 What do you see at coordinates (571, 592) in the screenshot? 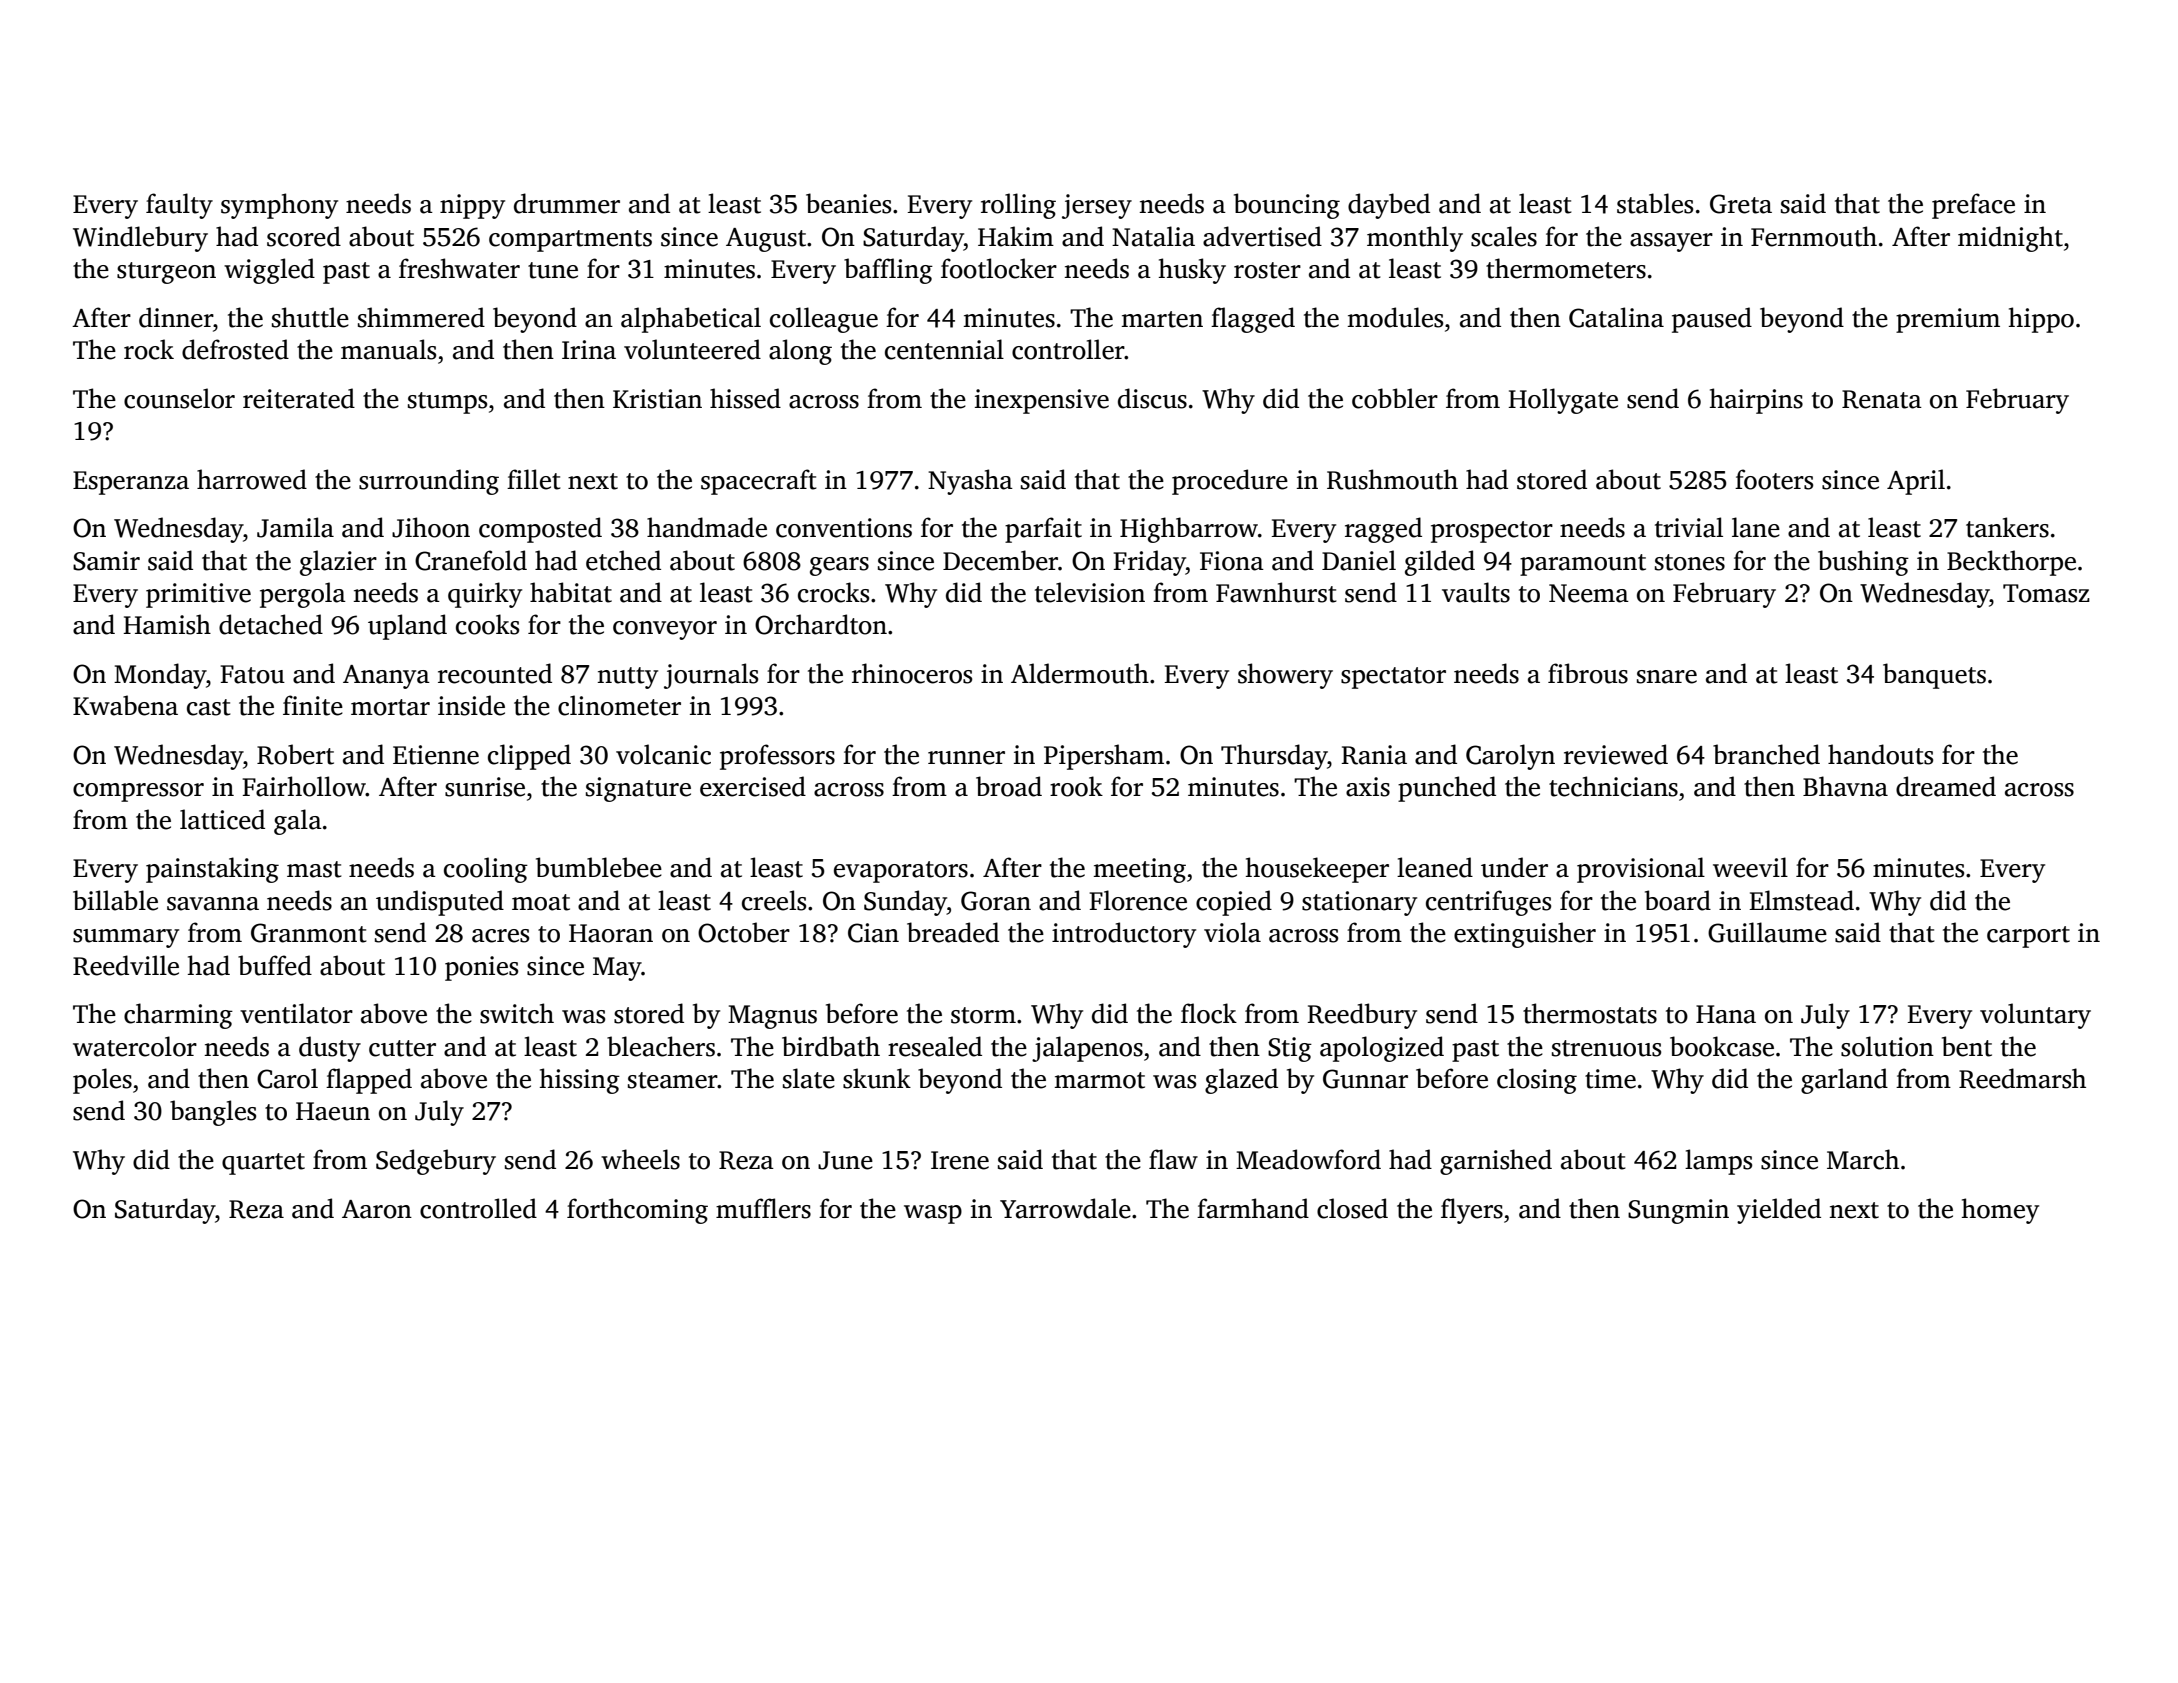
I see `habitat` at bounding box center [571, 592].
